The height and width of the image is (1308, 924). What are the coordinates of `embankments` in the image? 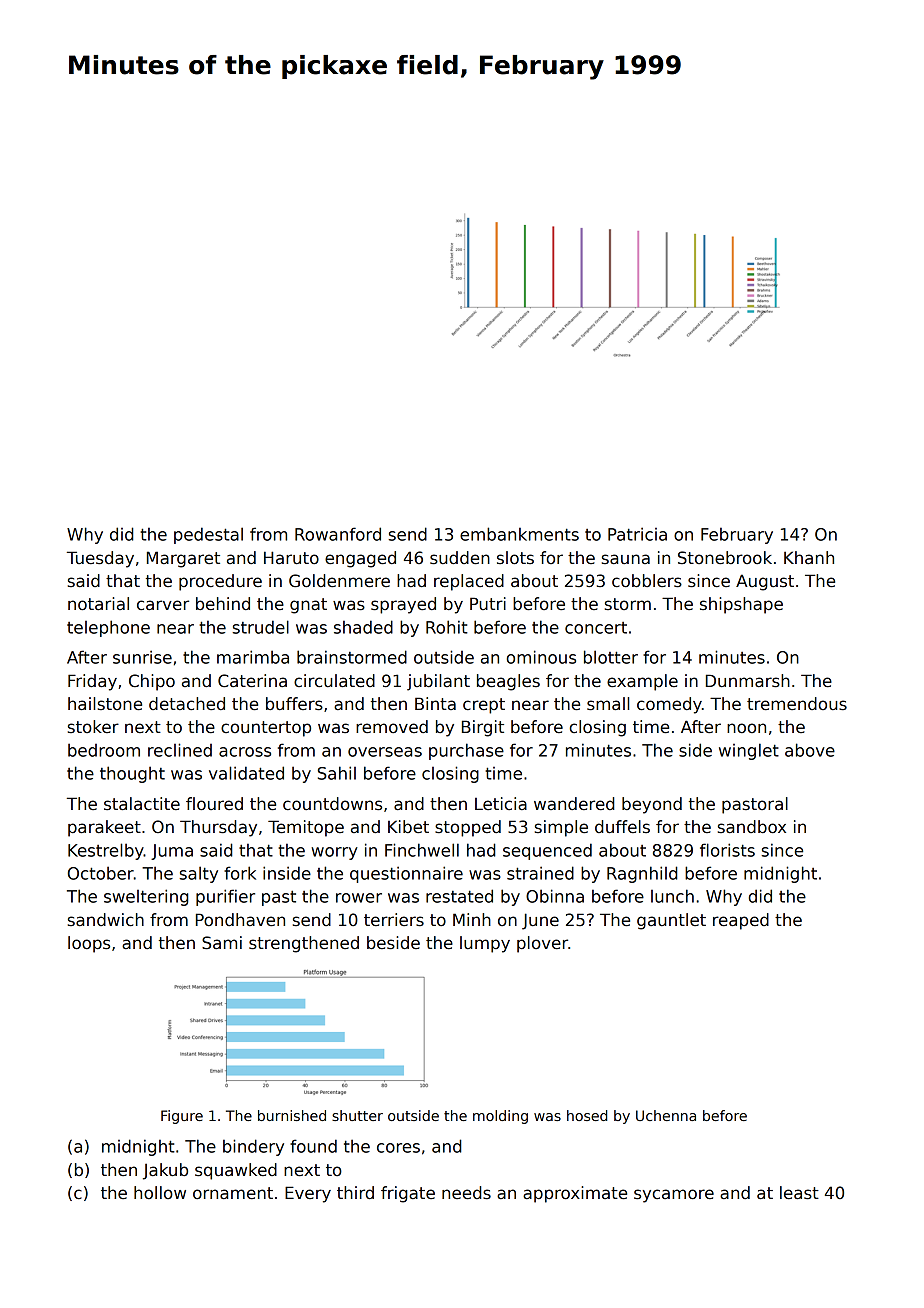 It's located at (519, 534).
